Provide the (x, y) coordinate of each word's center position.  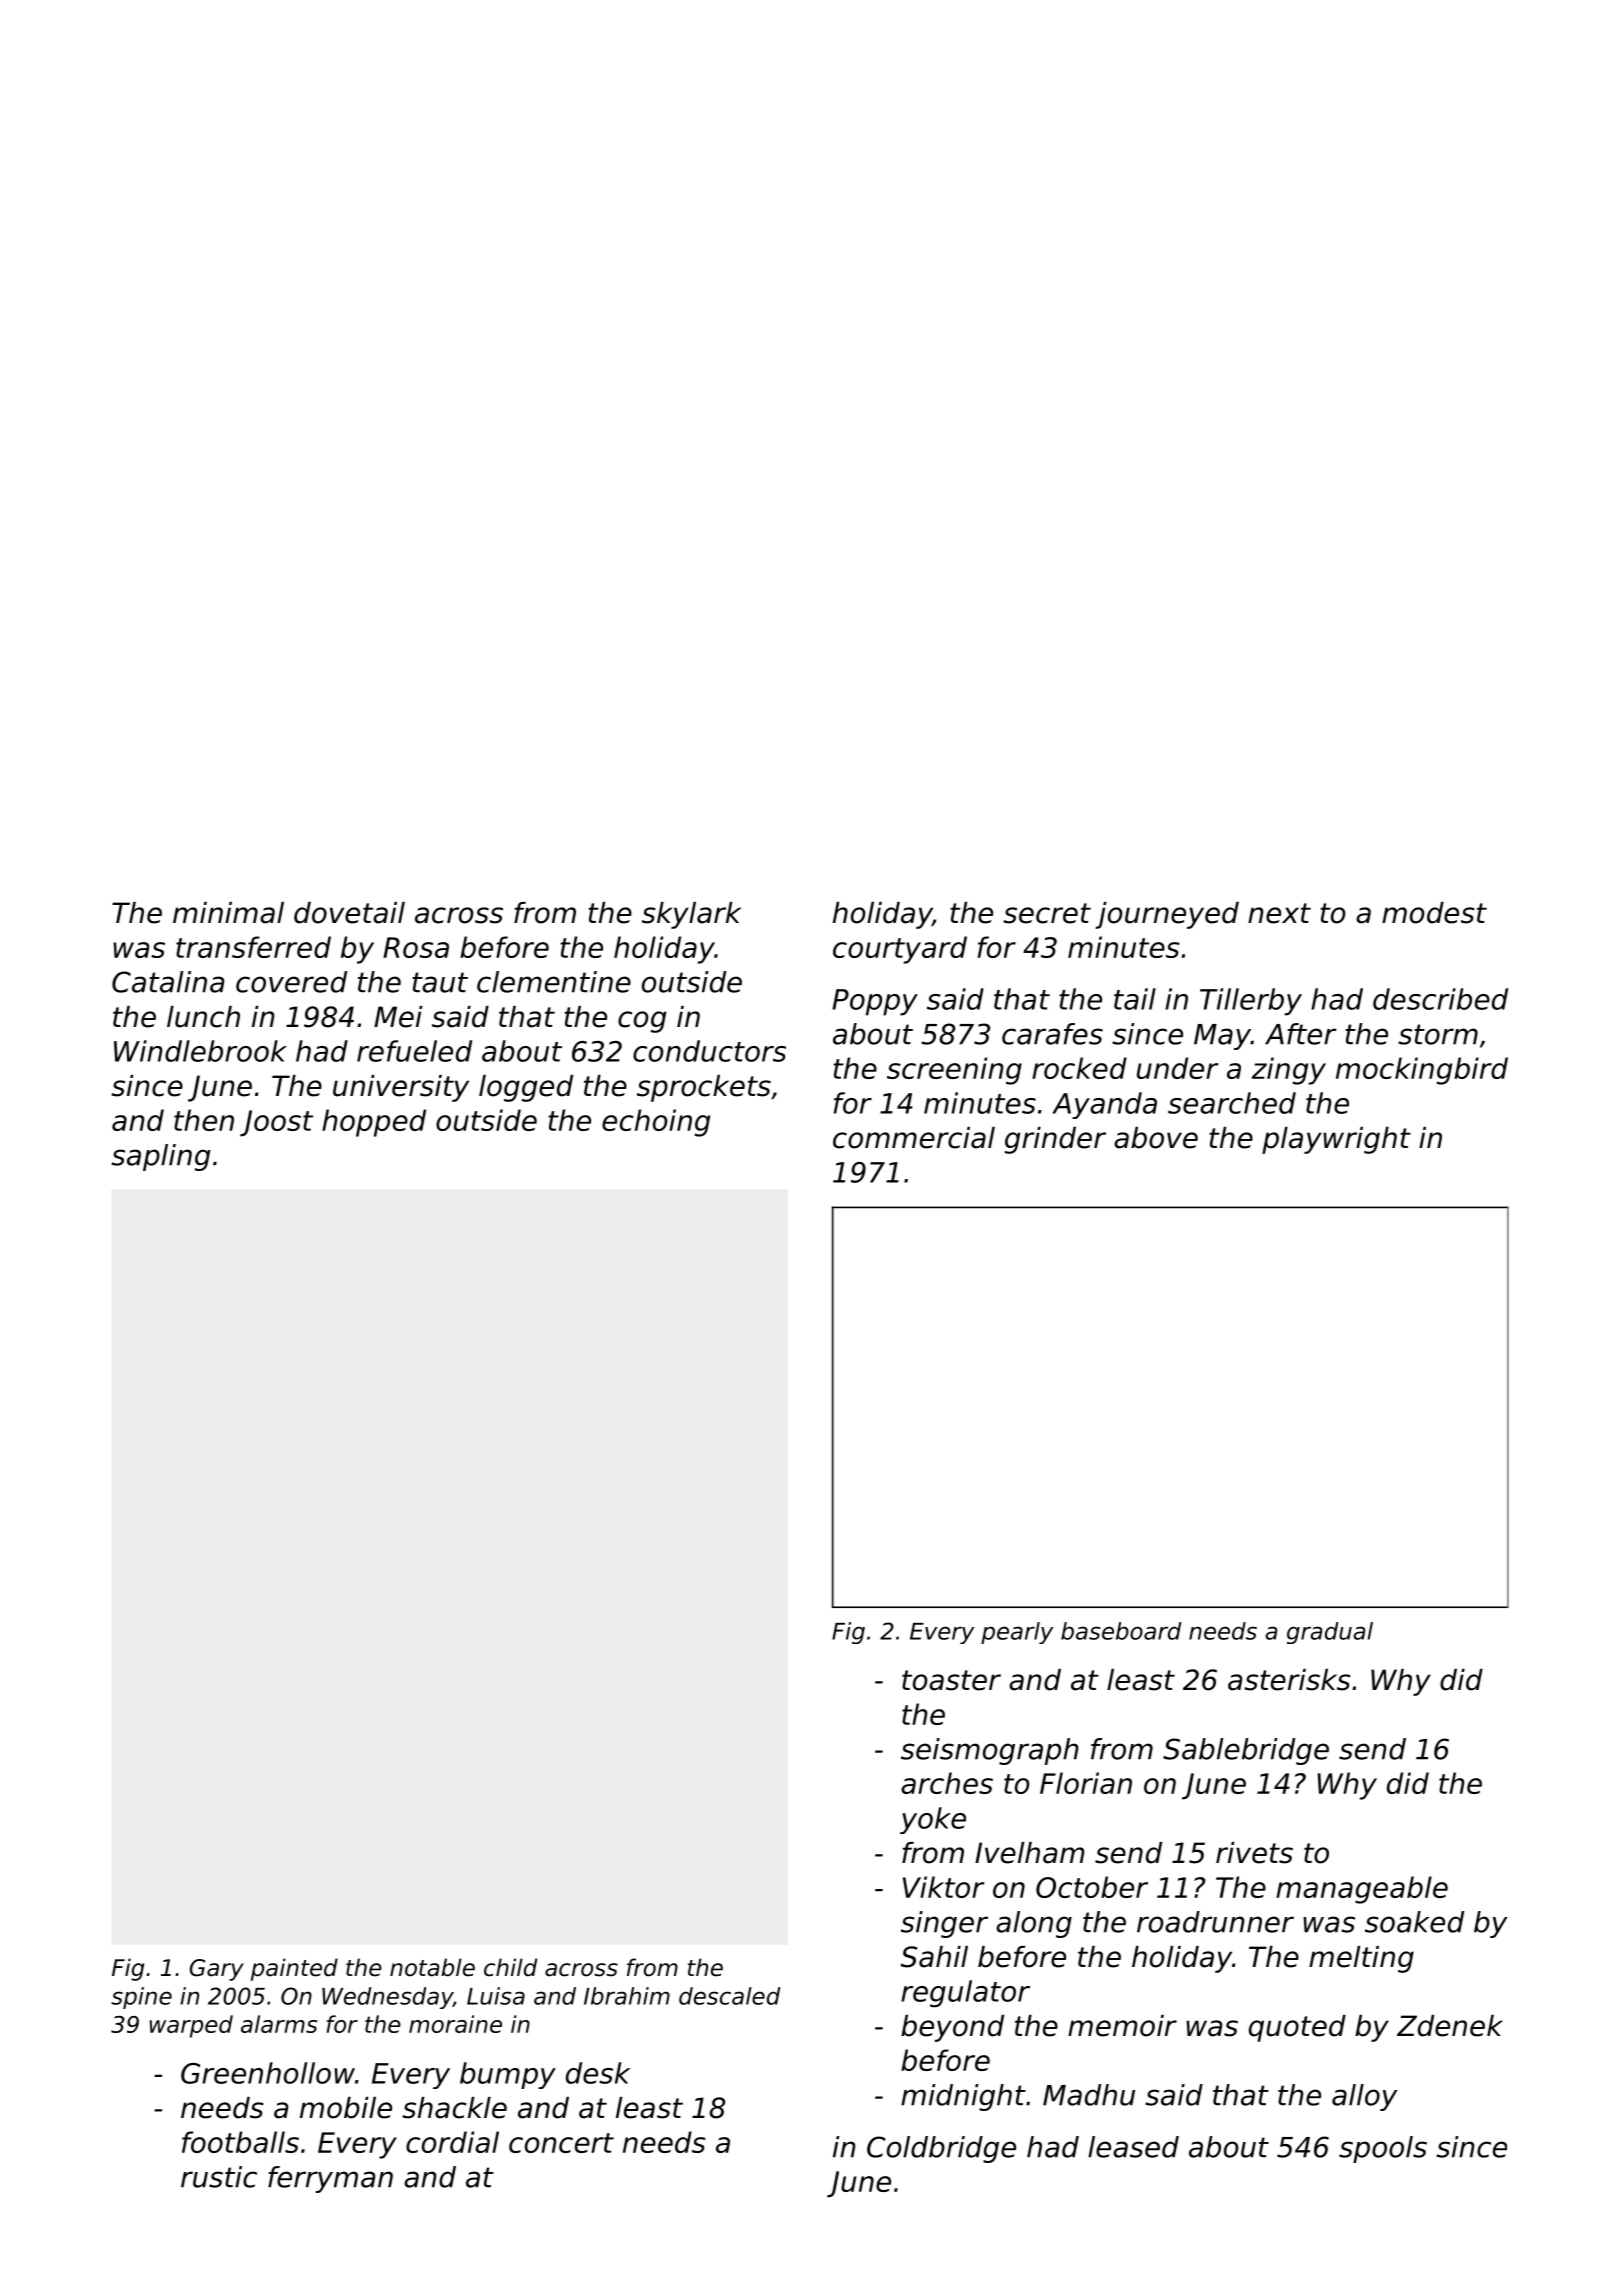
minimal (228, 913)
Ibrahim (627, 1996)
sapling (161, 1157)
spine (141, 1998)
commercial (914, 1138)
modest (1434, 913)
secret (1047, 913)
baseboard (1121, 1631)
